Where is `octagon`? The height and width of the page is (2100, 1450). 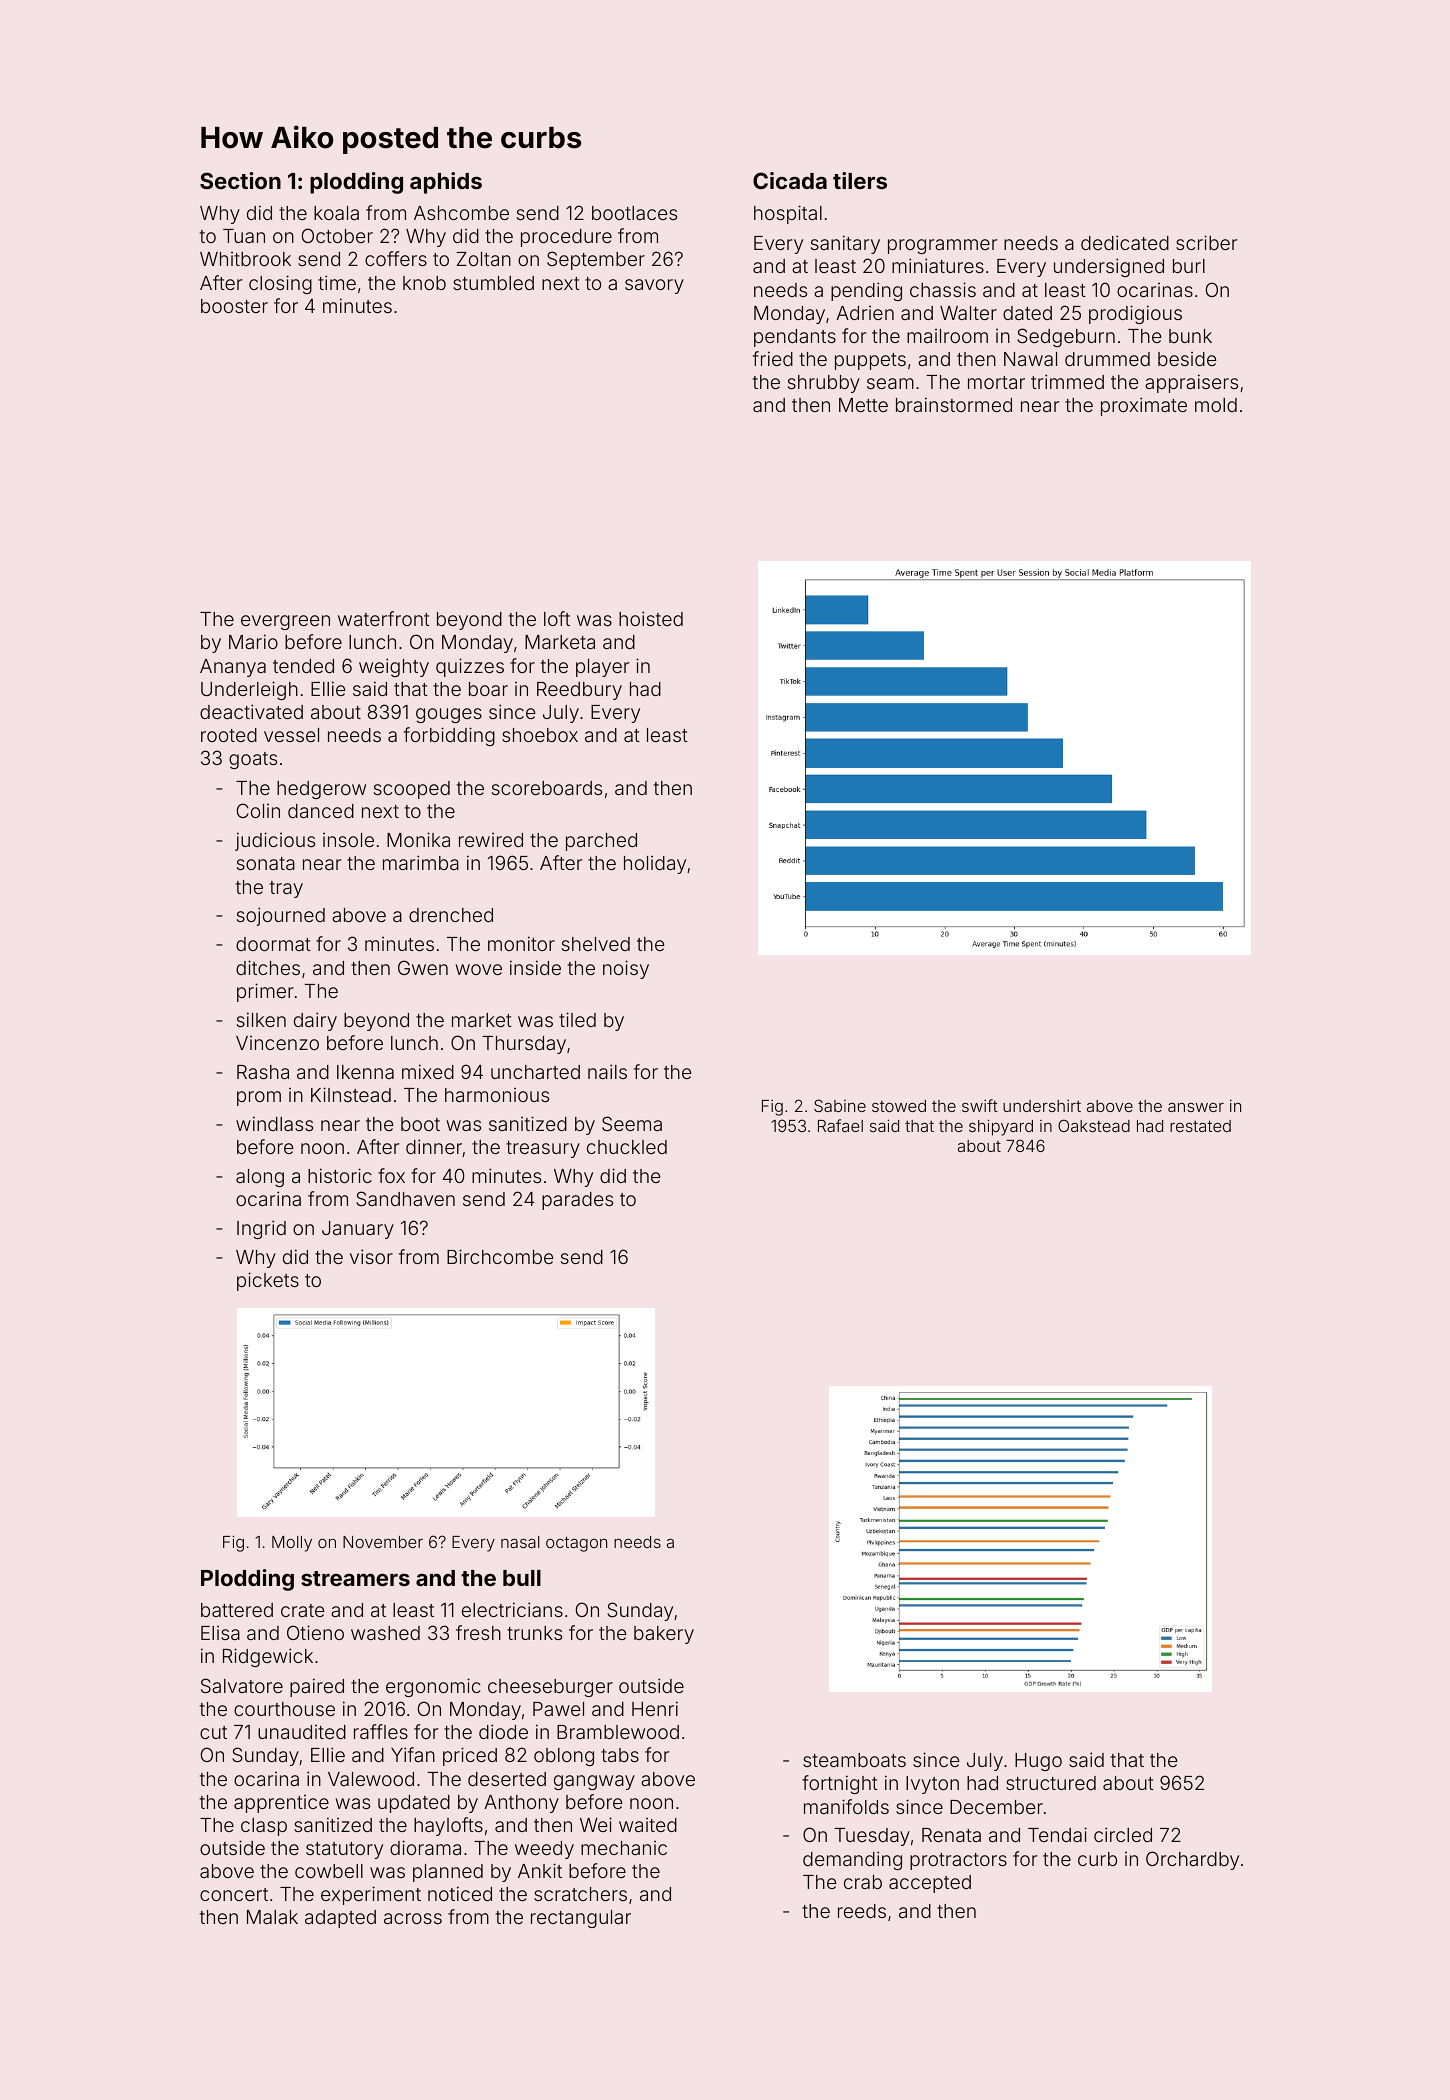
octagon is located at coordinates (576, 1544).
